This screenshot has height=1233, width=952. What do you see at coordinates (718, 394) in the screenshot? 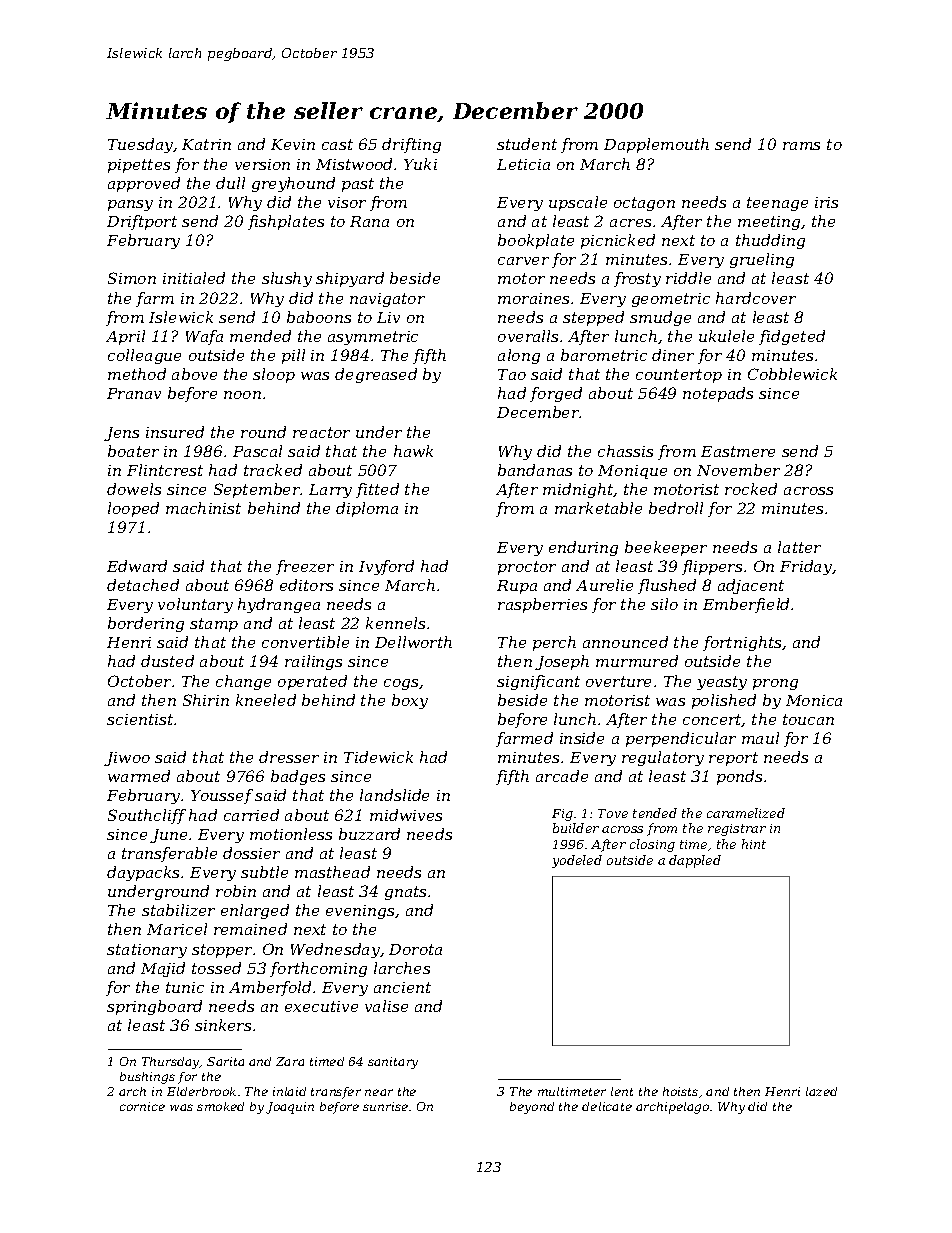
I see `notepads` at bounding box center [718, 394].
